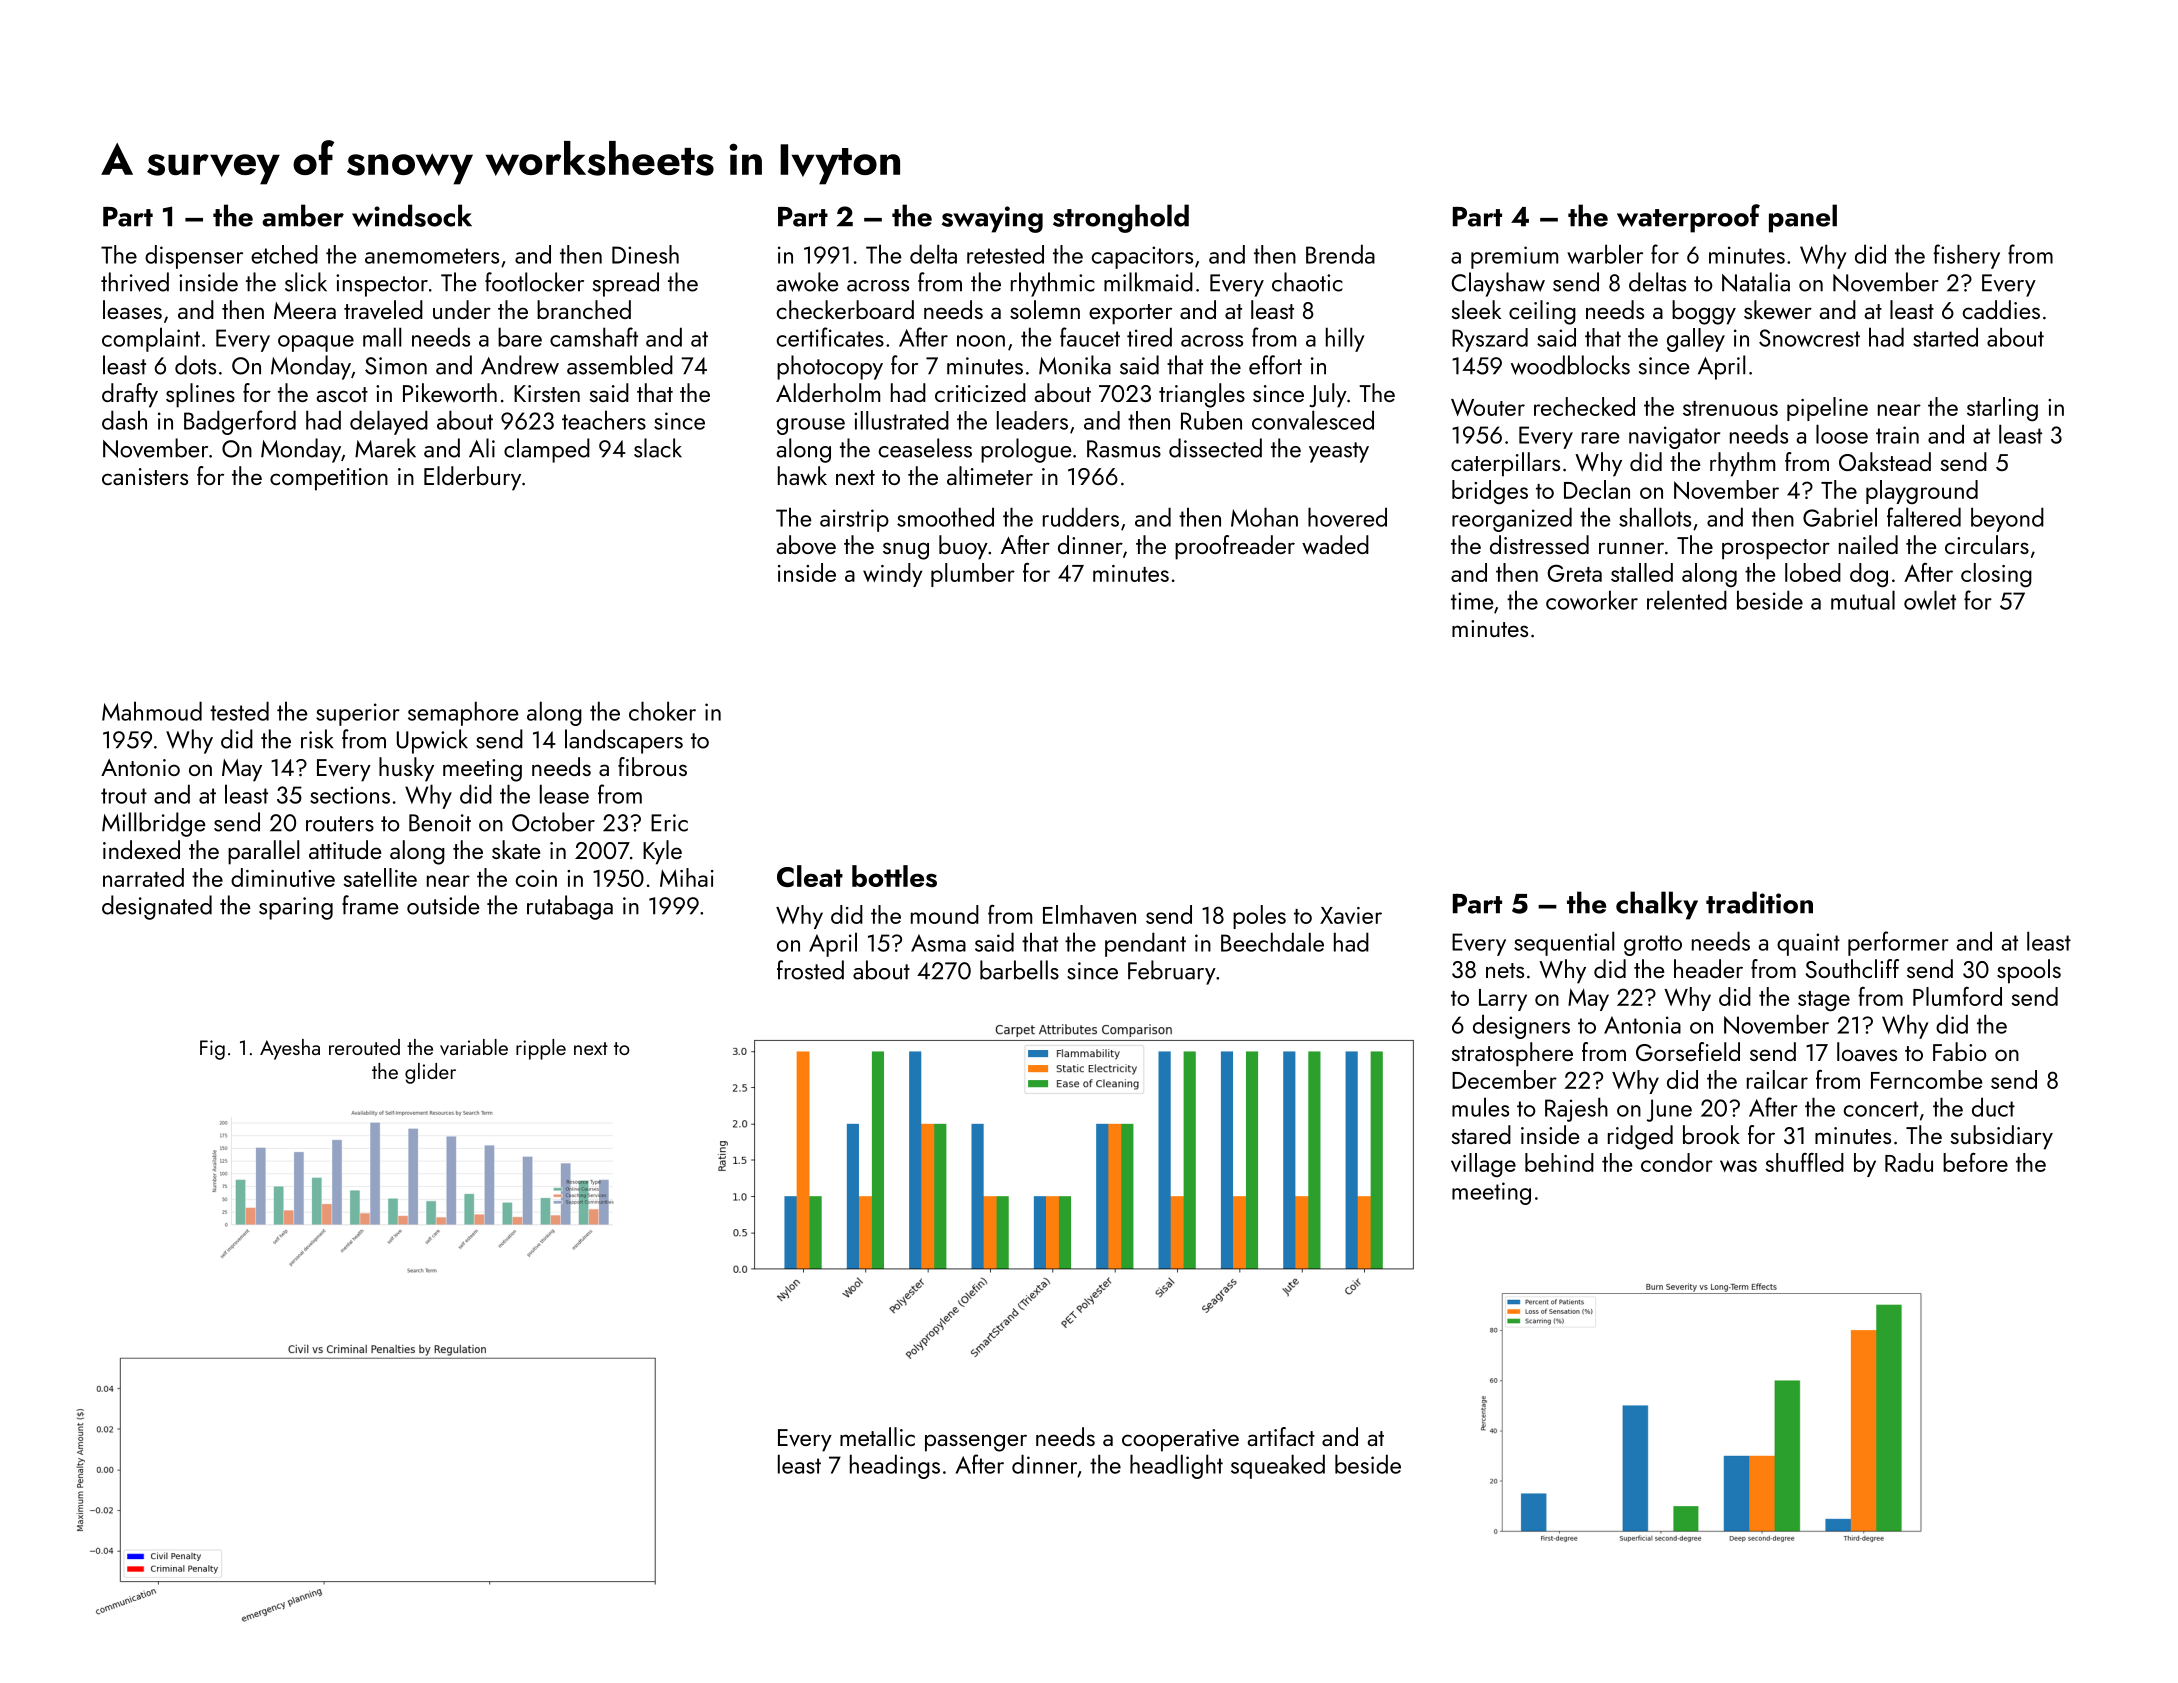 The width and height of the document is (2178, 1683). I want to click on village, so click(1483, 1165).
